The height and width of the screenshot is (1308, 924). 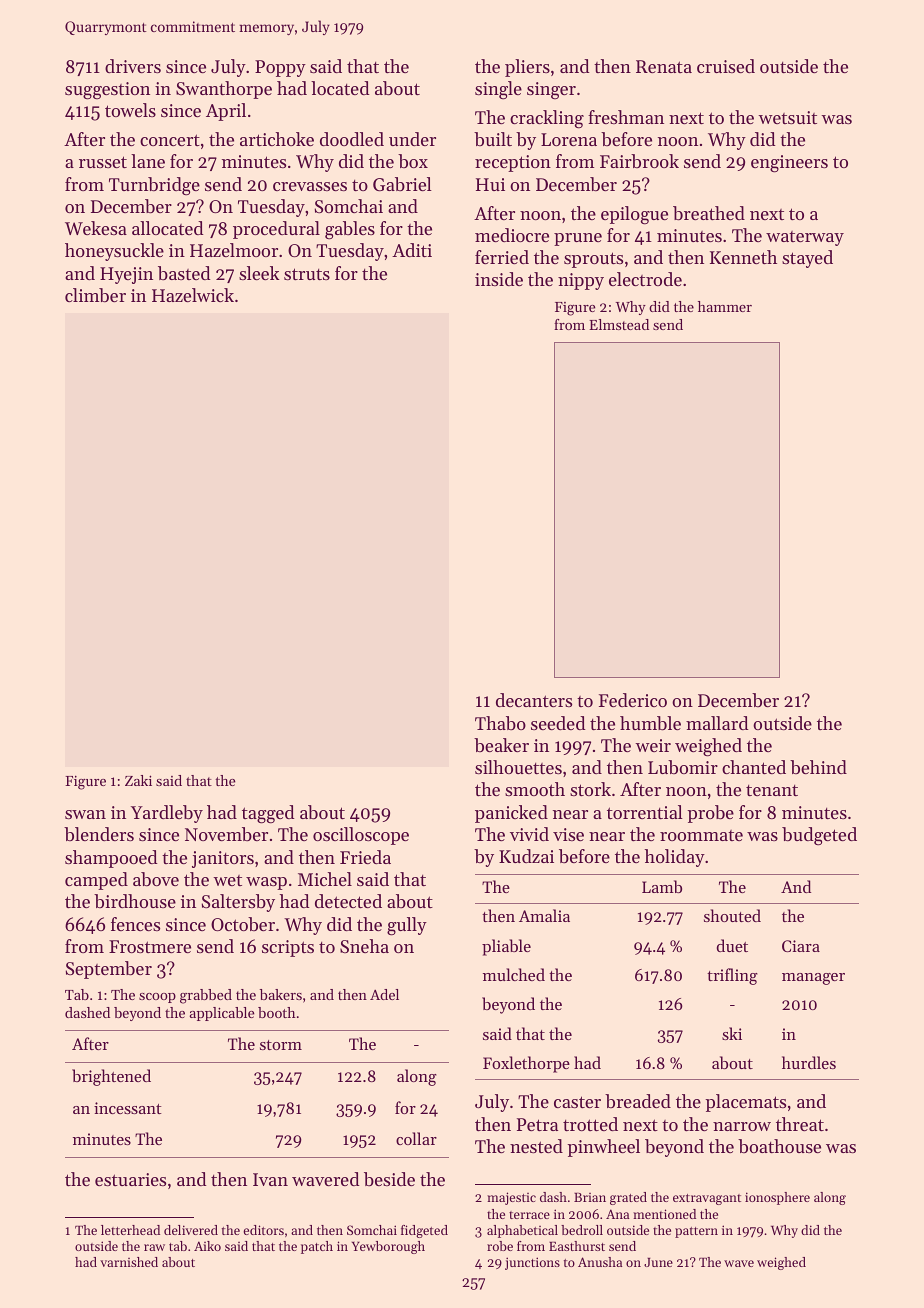 What do you see at coordinates (130, 1230) in the screenshot?
I see `letterhead` at bounding box center [130, 1230].
